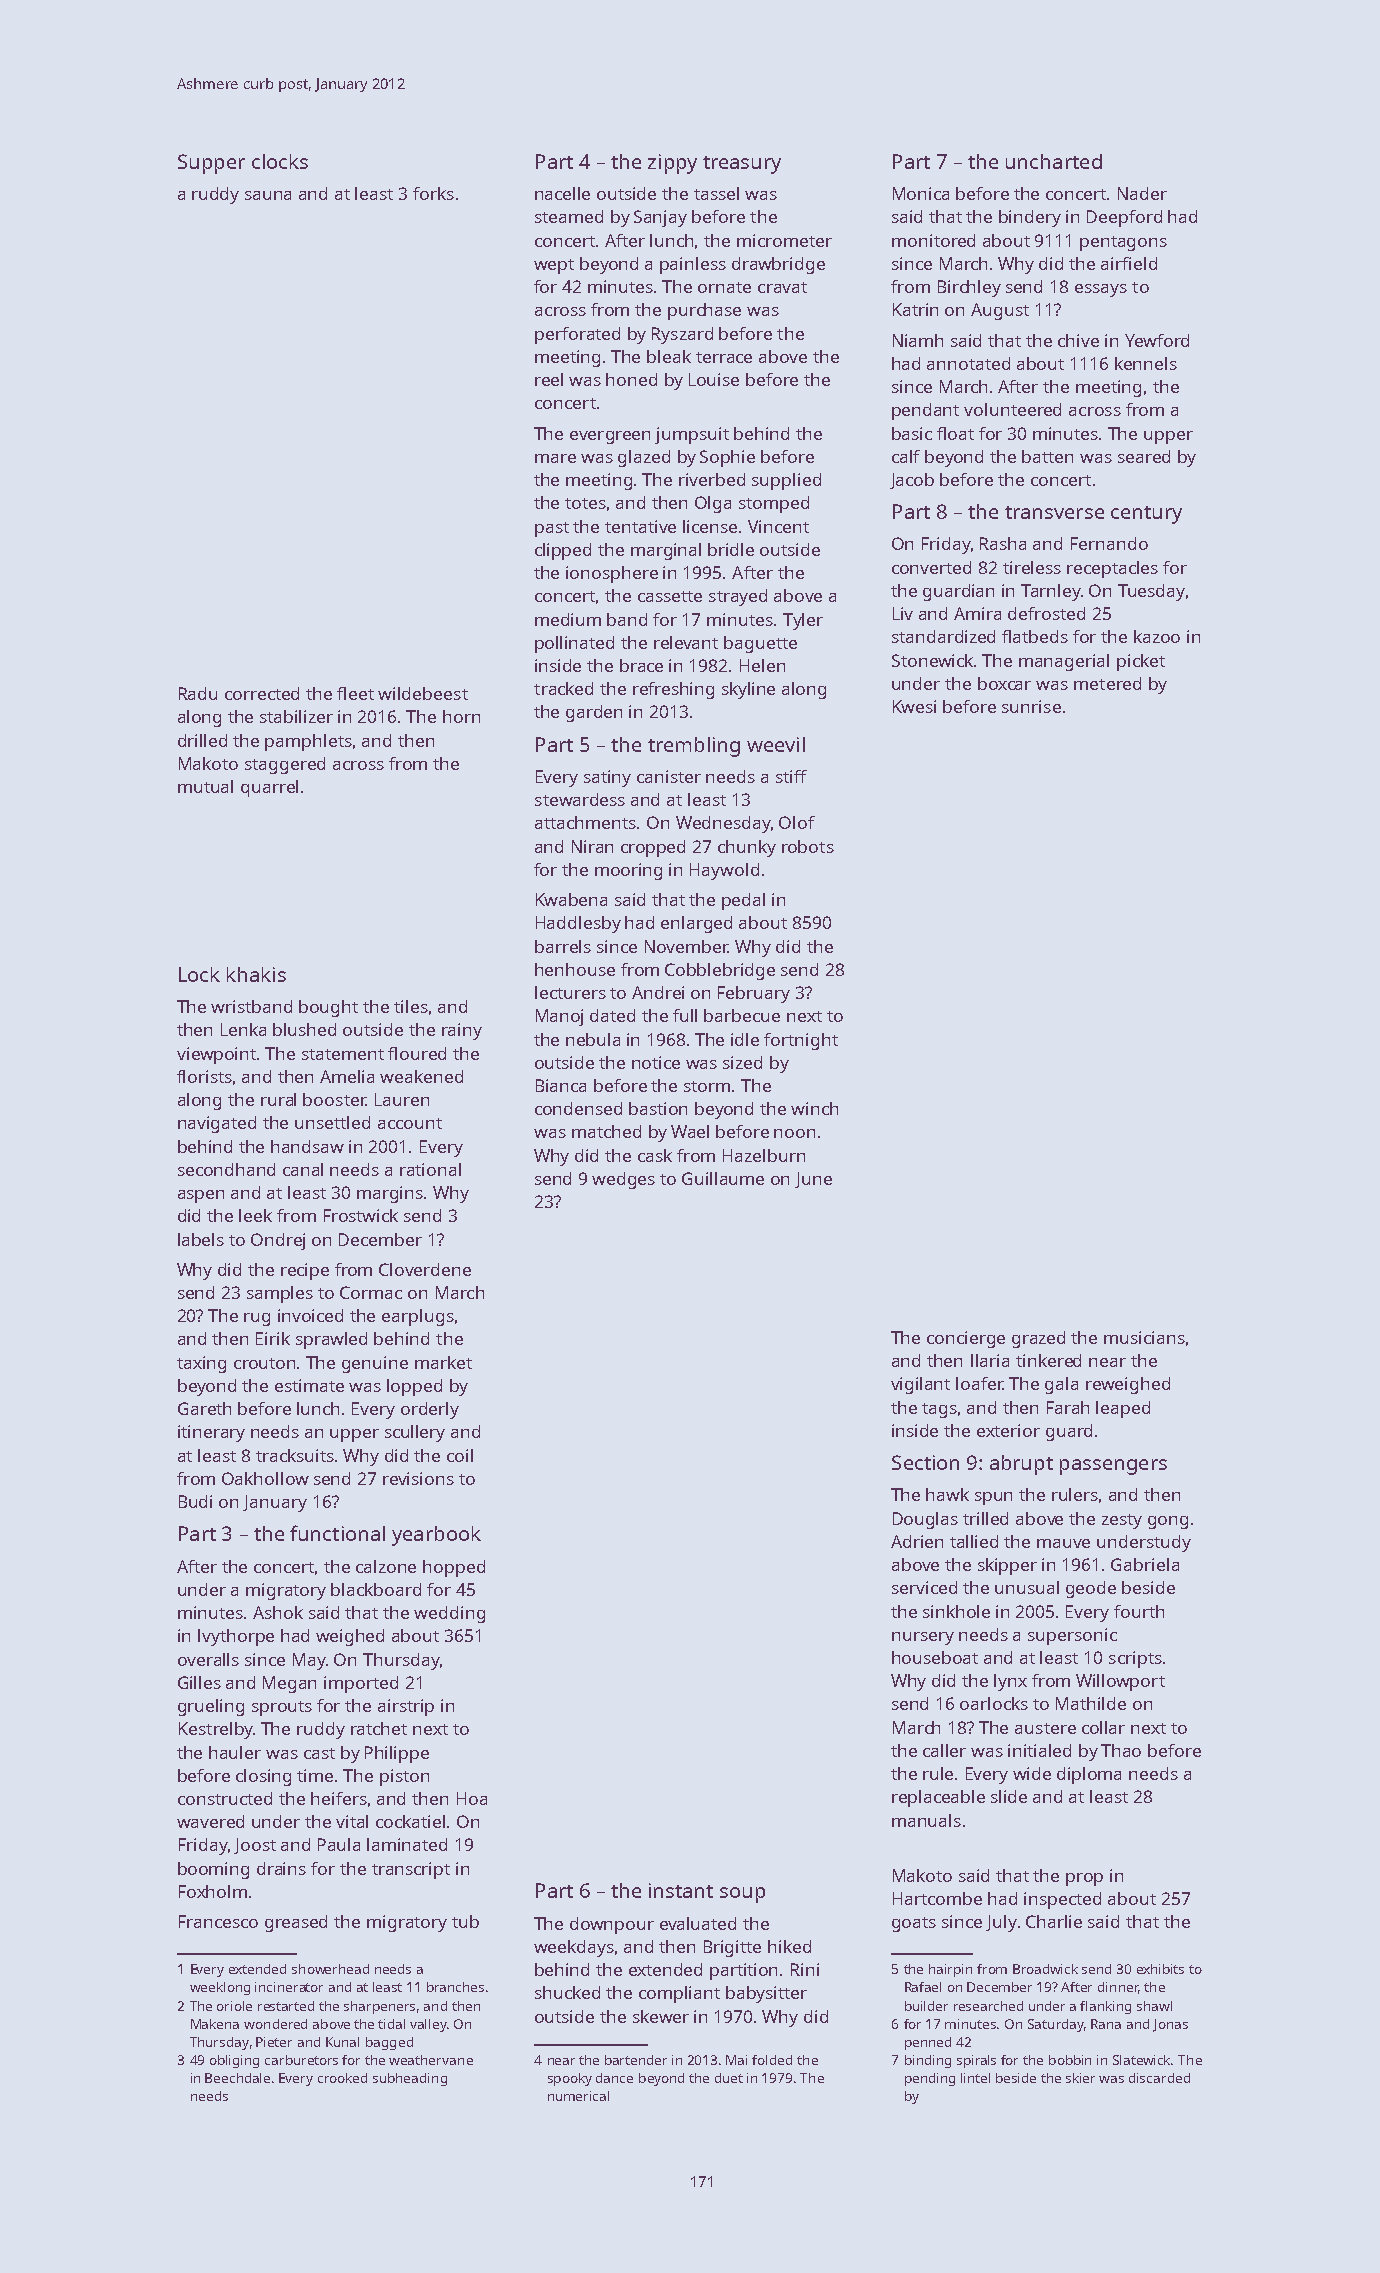 The image size is (1380, 2273). Describe the element at coordinates (309, 1661) in the screenshot. I see `May` at that location.
